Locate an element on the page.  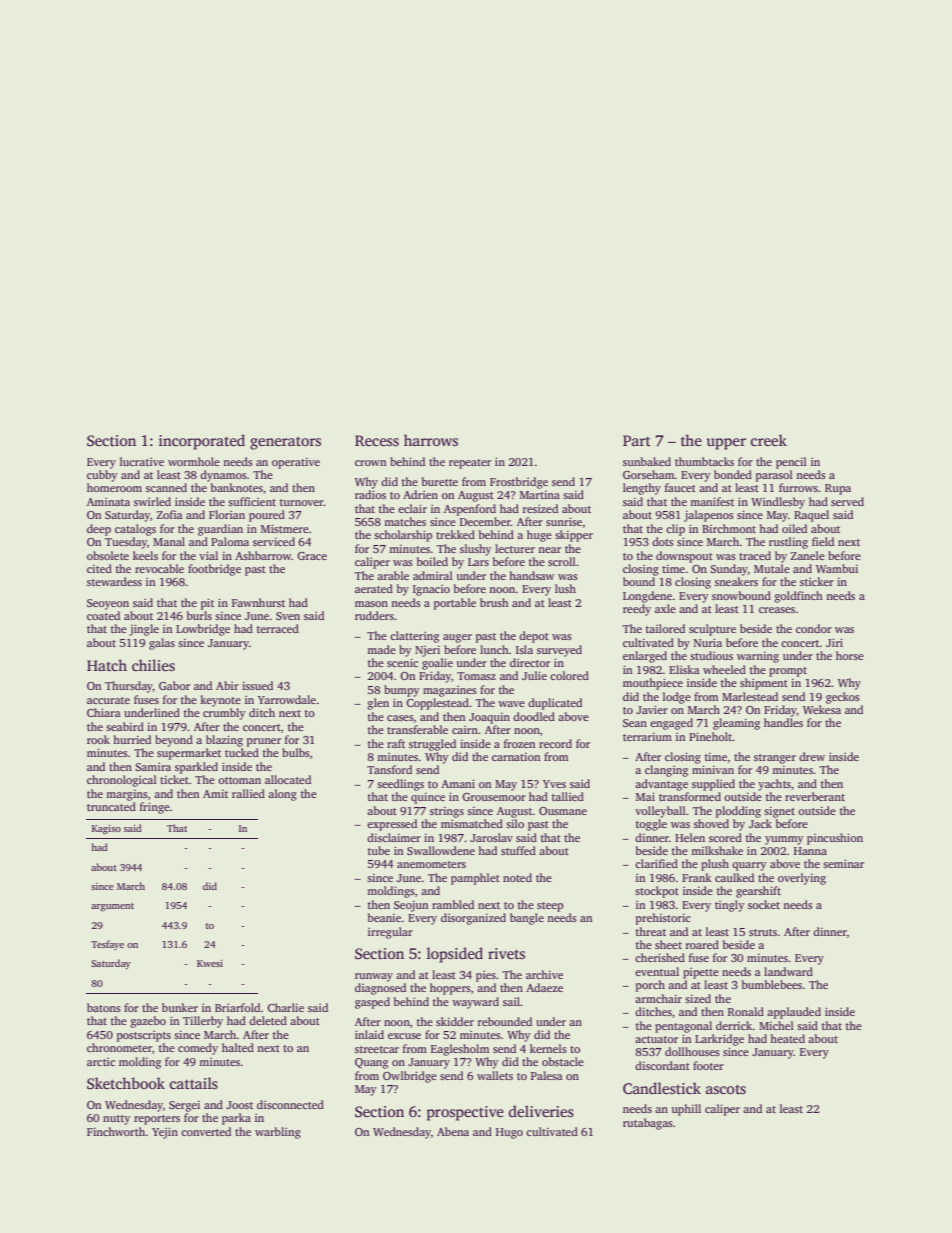
nutty is located at coordinates (117, 1120).
